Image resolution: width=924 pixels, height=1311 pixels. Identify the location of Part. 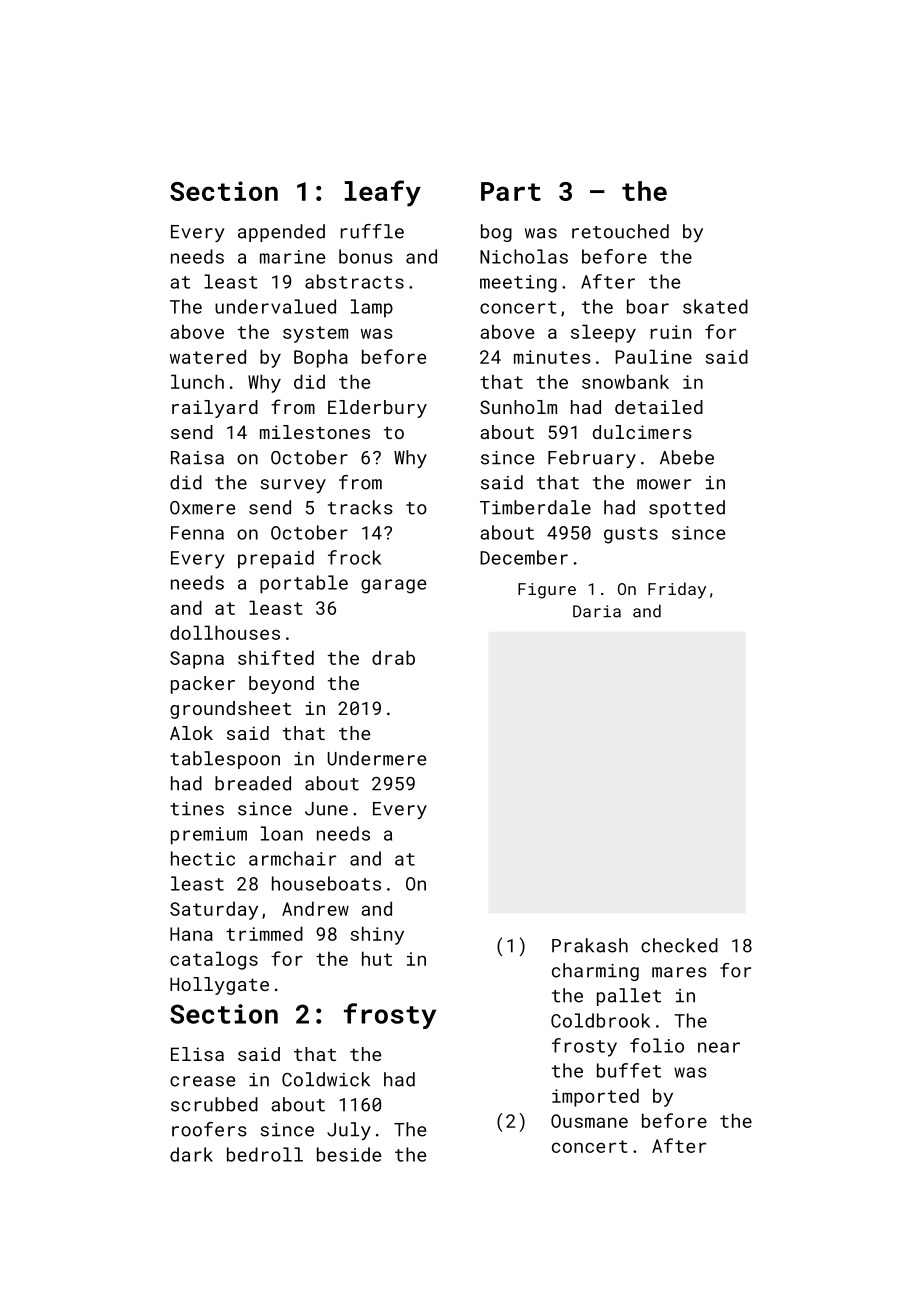
(511, 191).
